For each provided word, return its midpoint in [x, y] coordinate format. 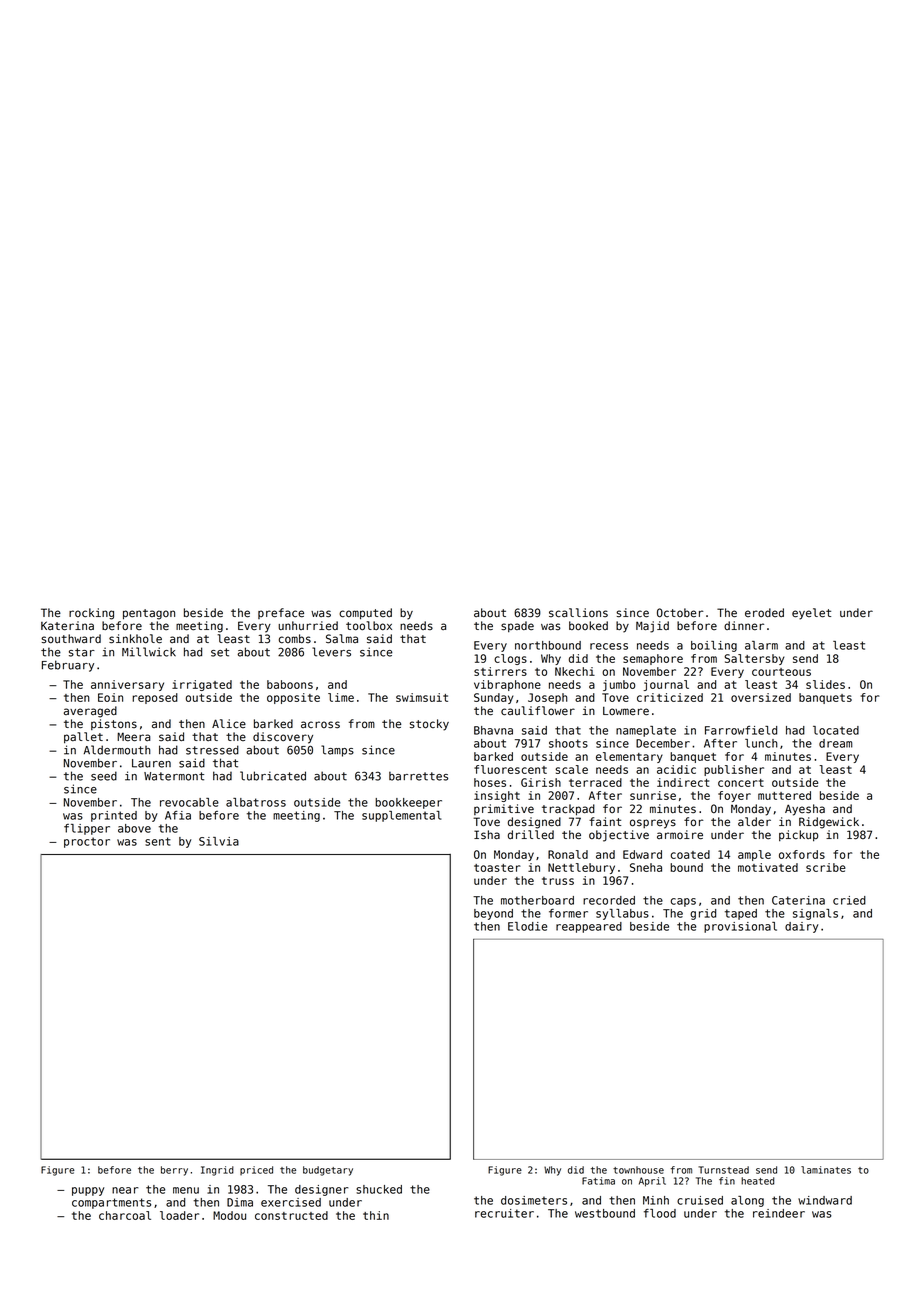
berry [174, 1171]
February [68, 666]
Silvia [219, 841]
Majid [652, 627]
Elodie [527, 926]
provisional [740, 927]
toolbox [369, 626]
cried [849, 900]
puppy [88, 1191]
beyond [493, 914]
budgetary [328, 1171]
